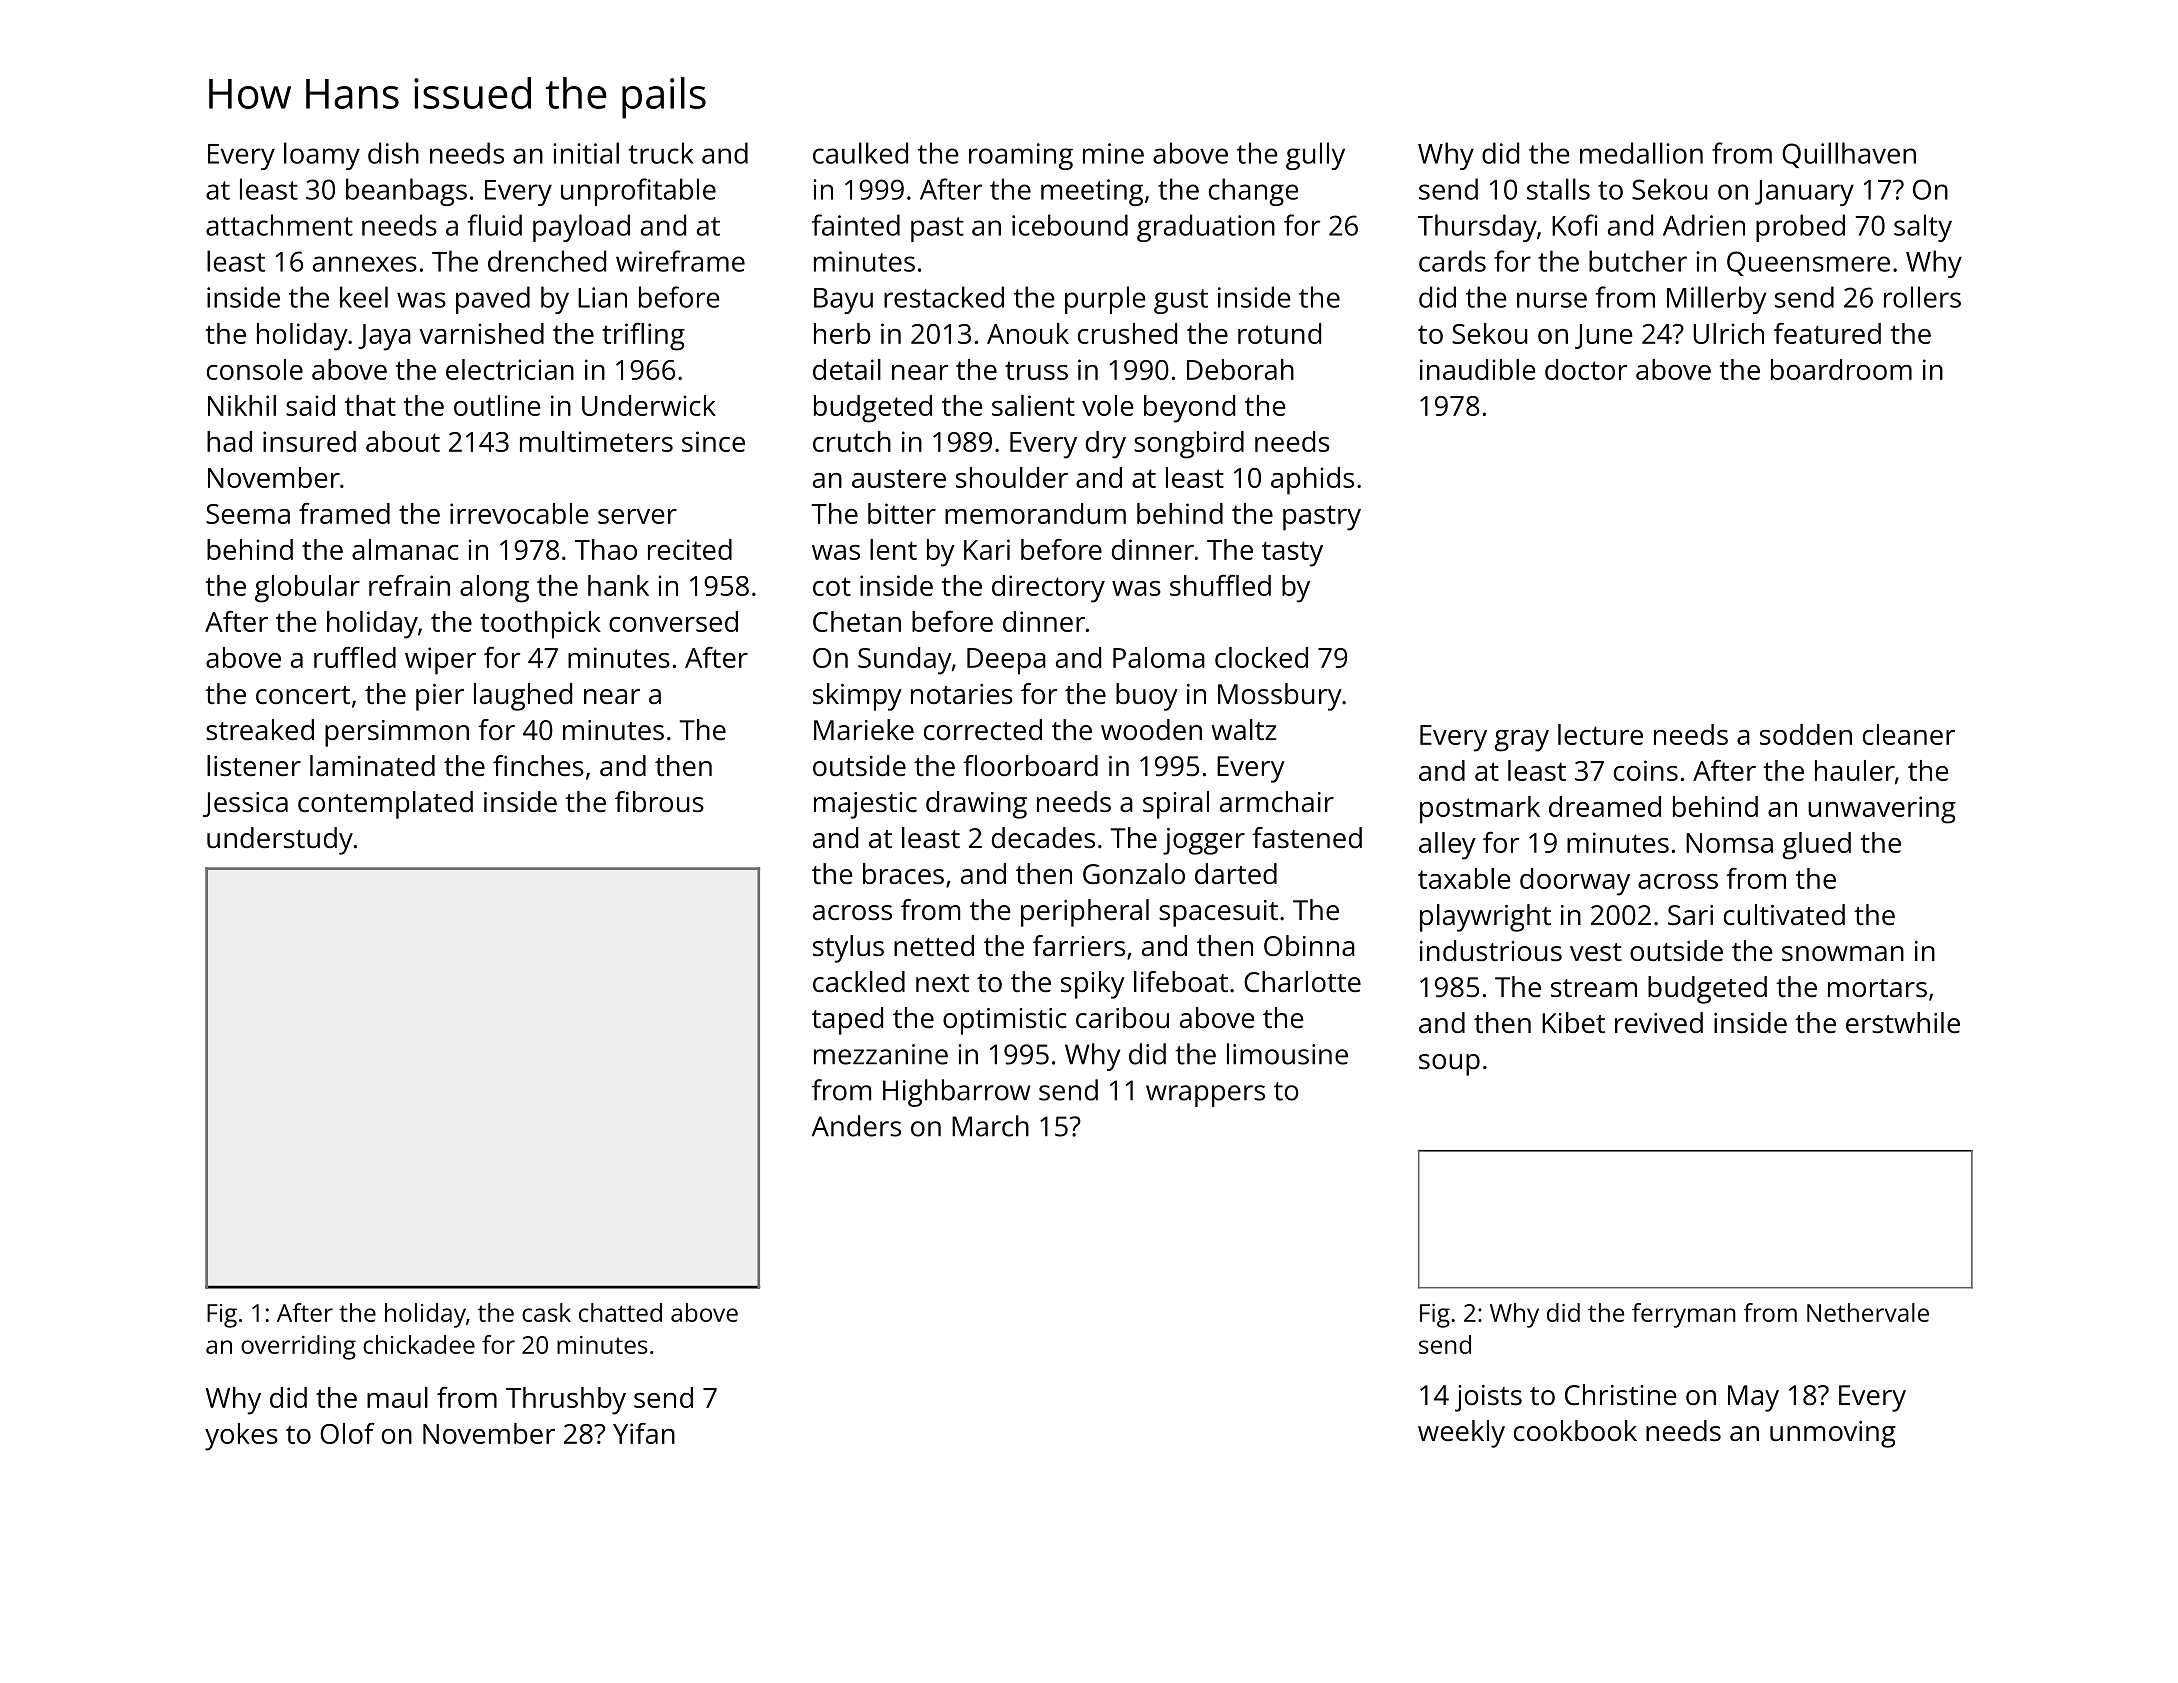  What do you see at coordinates (1849, 155) in the screenshot?
I see `Quillhaven` at bounding box center [1849, 155].
